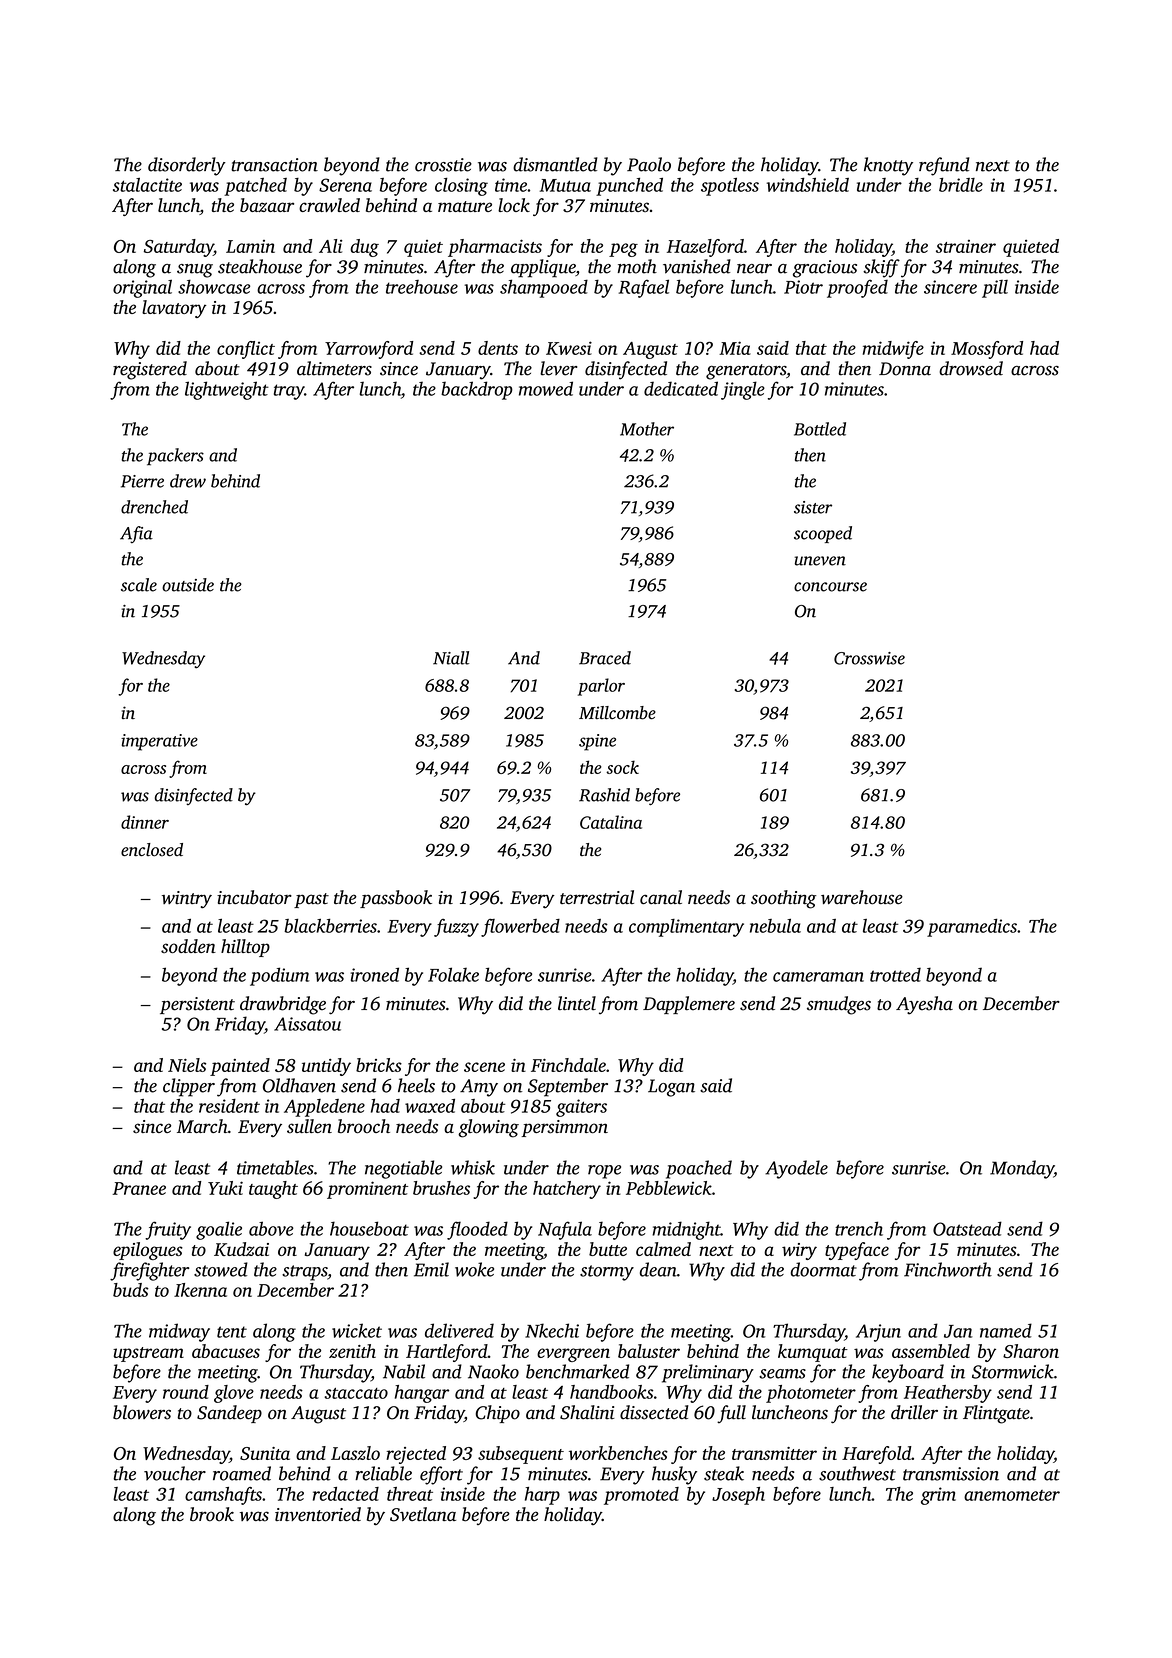 The image size is (1172, 1658). Describe the element at coordinates (274, 165) in the screenshot. I see `transaction` at that location.
